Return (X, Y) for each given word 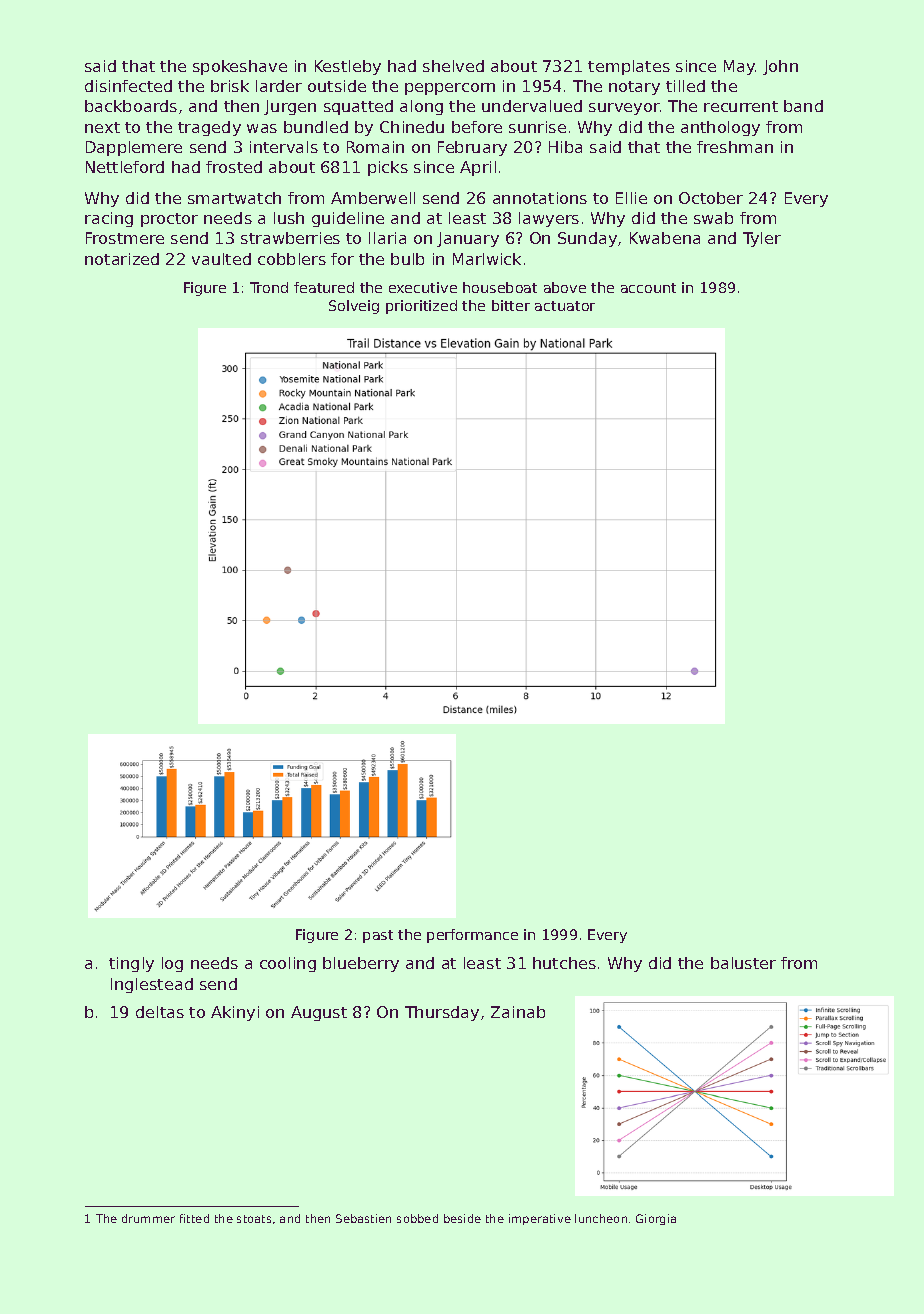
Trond (269, 287)
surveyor (624, 109)
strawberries (290, 238)
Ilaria (387, 238)
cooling (288, 964)
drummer (148, 1218)
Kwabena (665, 238)
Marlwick (487, 259)
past (378, 936)
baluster (743, 963)
